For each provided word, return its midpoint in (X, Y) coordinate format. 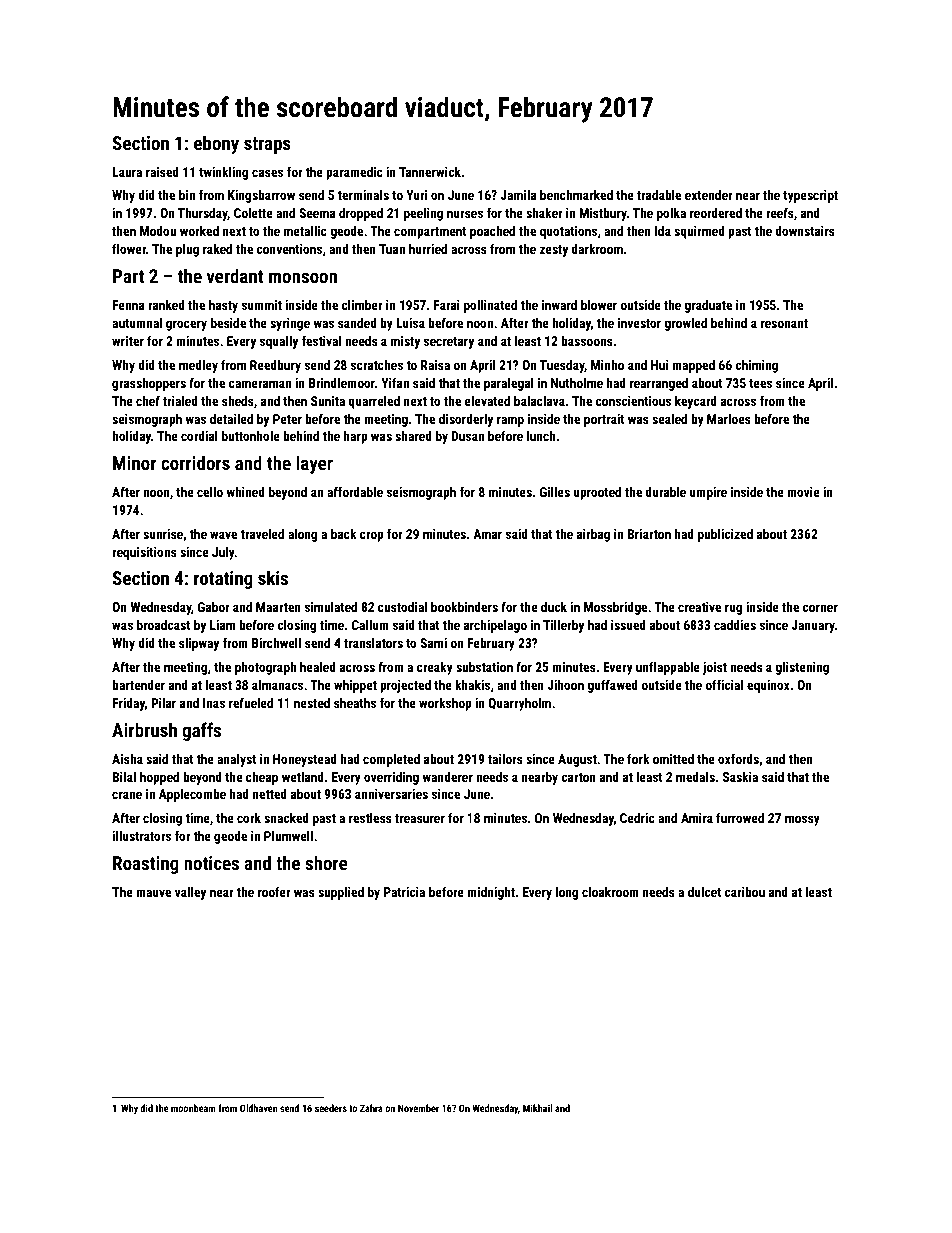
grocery (186, 325)
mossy (802, 820)
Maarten (278, 607)
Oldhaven (259, 1108)
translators (373, 643)
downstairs (805, 231)
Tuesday (562, 366)
